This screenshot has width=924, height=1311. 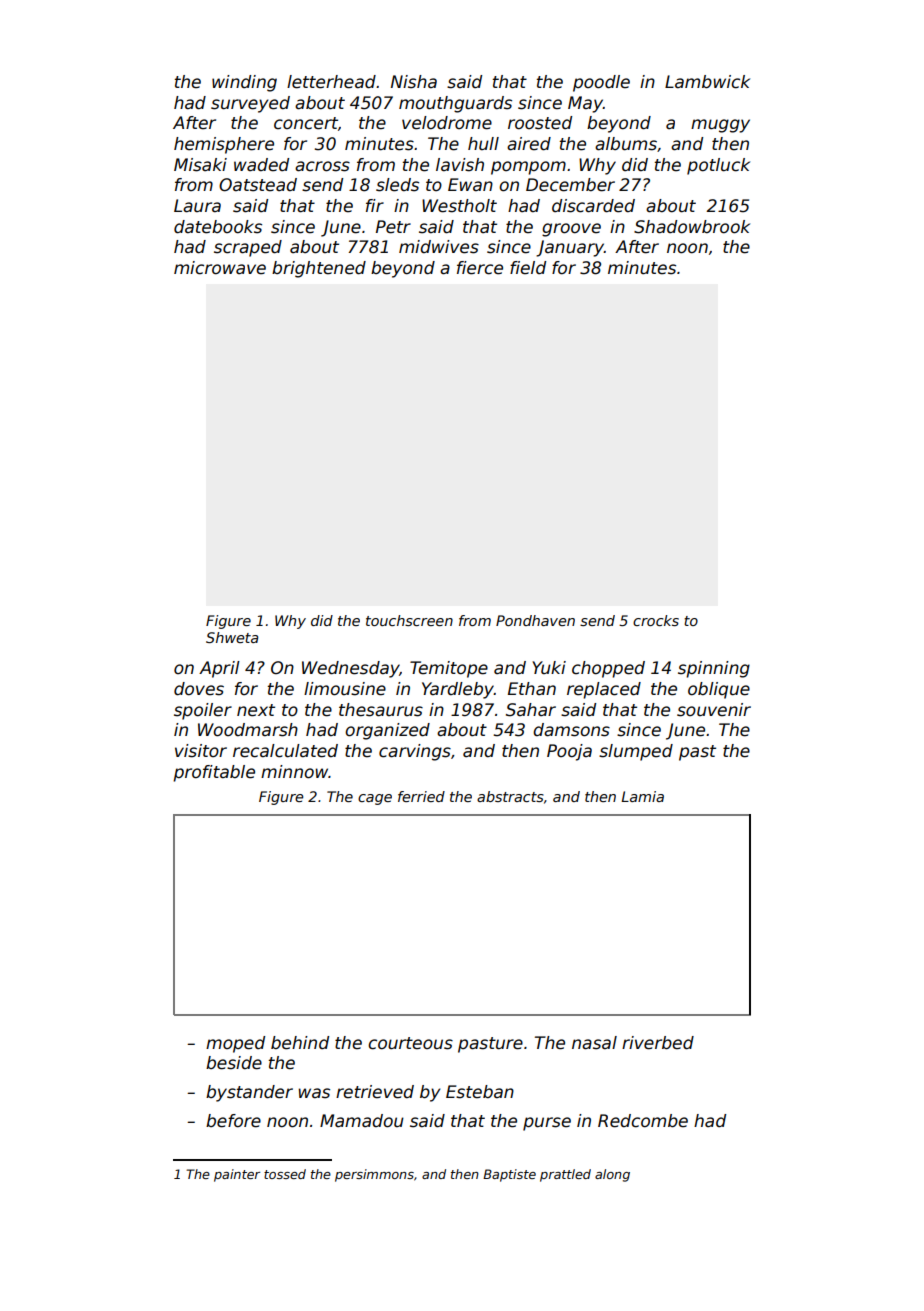 What do you see at coordinates (409, 620) in the screenshot?
I see `touchscreen` at bounding box center [409, 620].
